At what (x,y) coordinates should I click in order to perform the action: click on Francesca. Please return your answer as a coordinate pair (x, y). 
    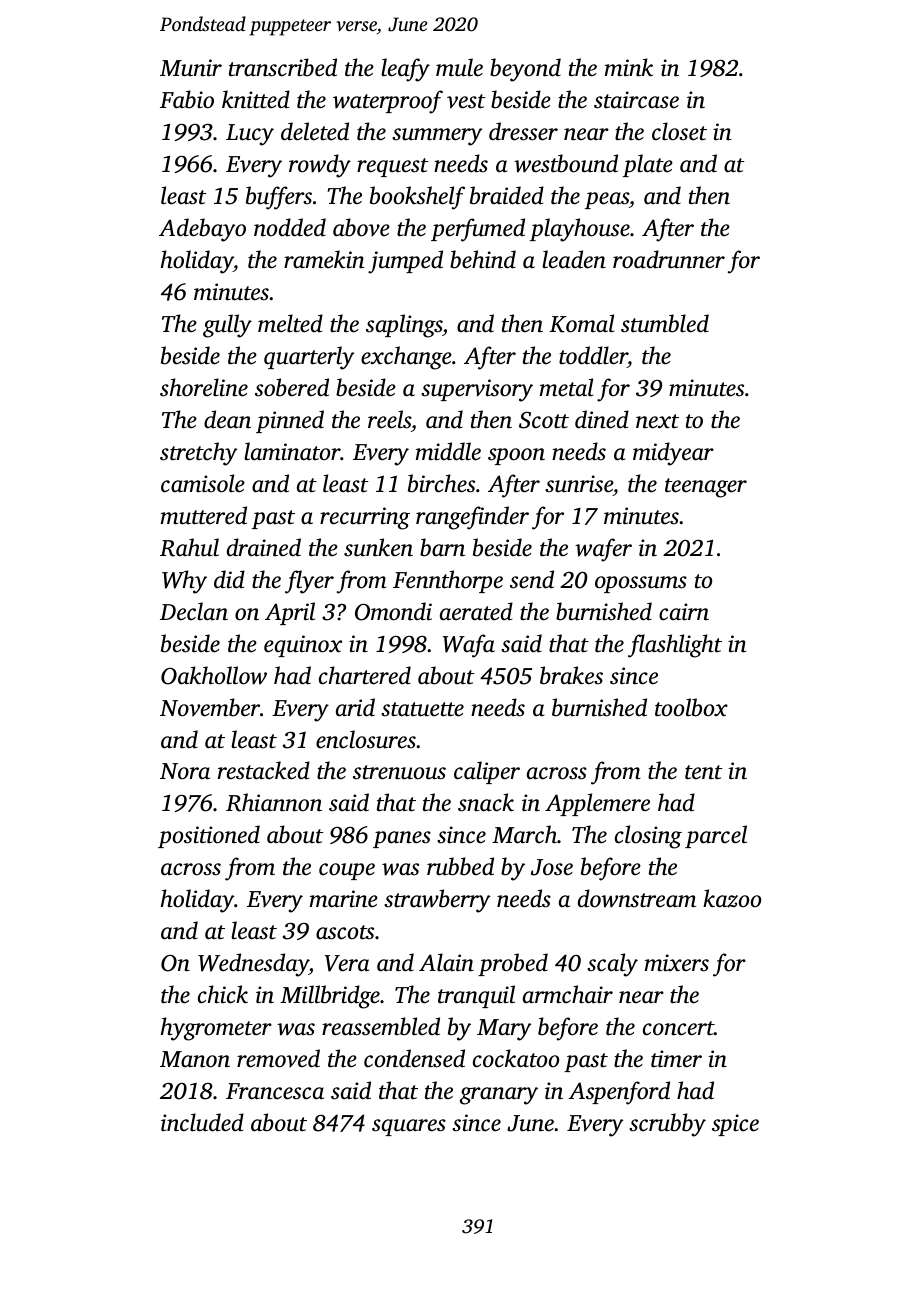
    Looking at the image, I should click on (275, 1091).
